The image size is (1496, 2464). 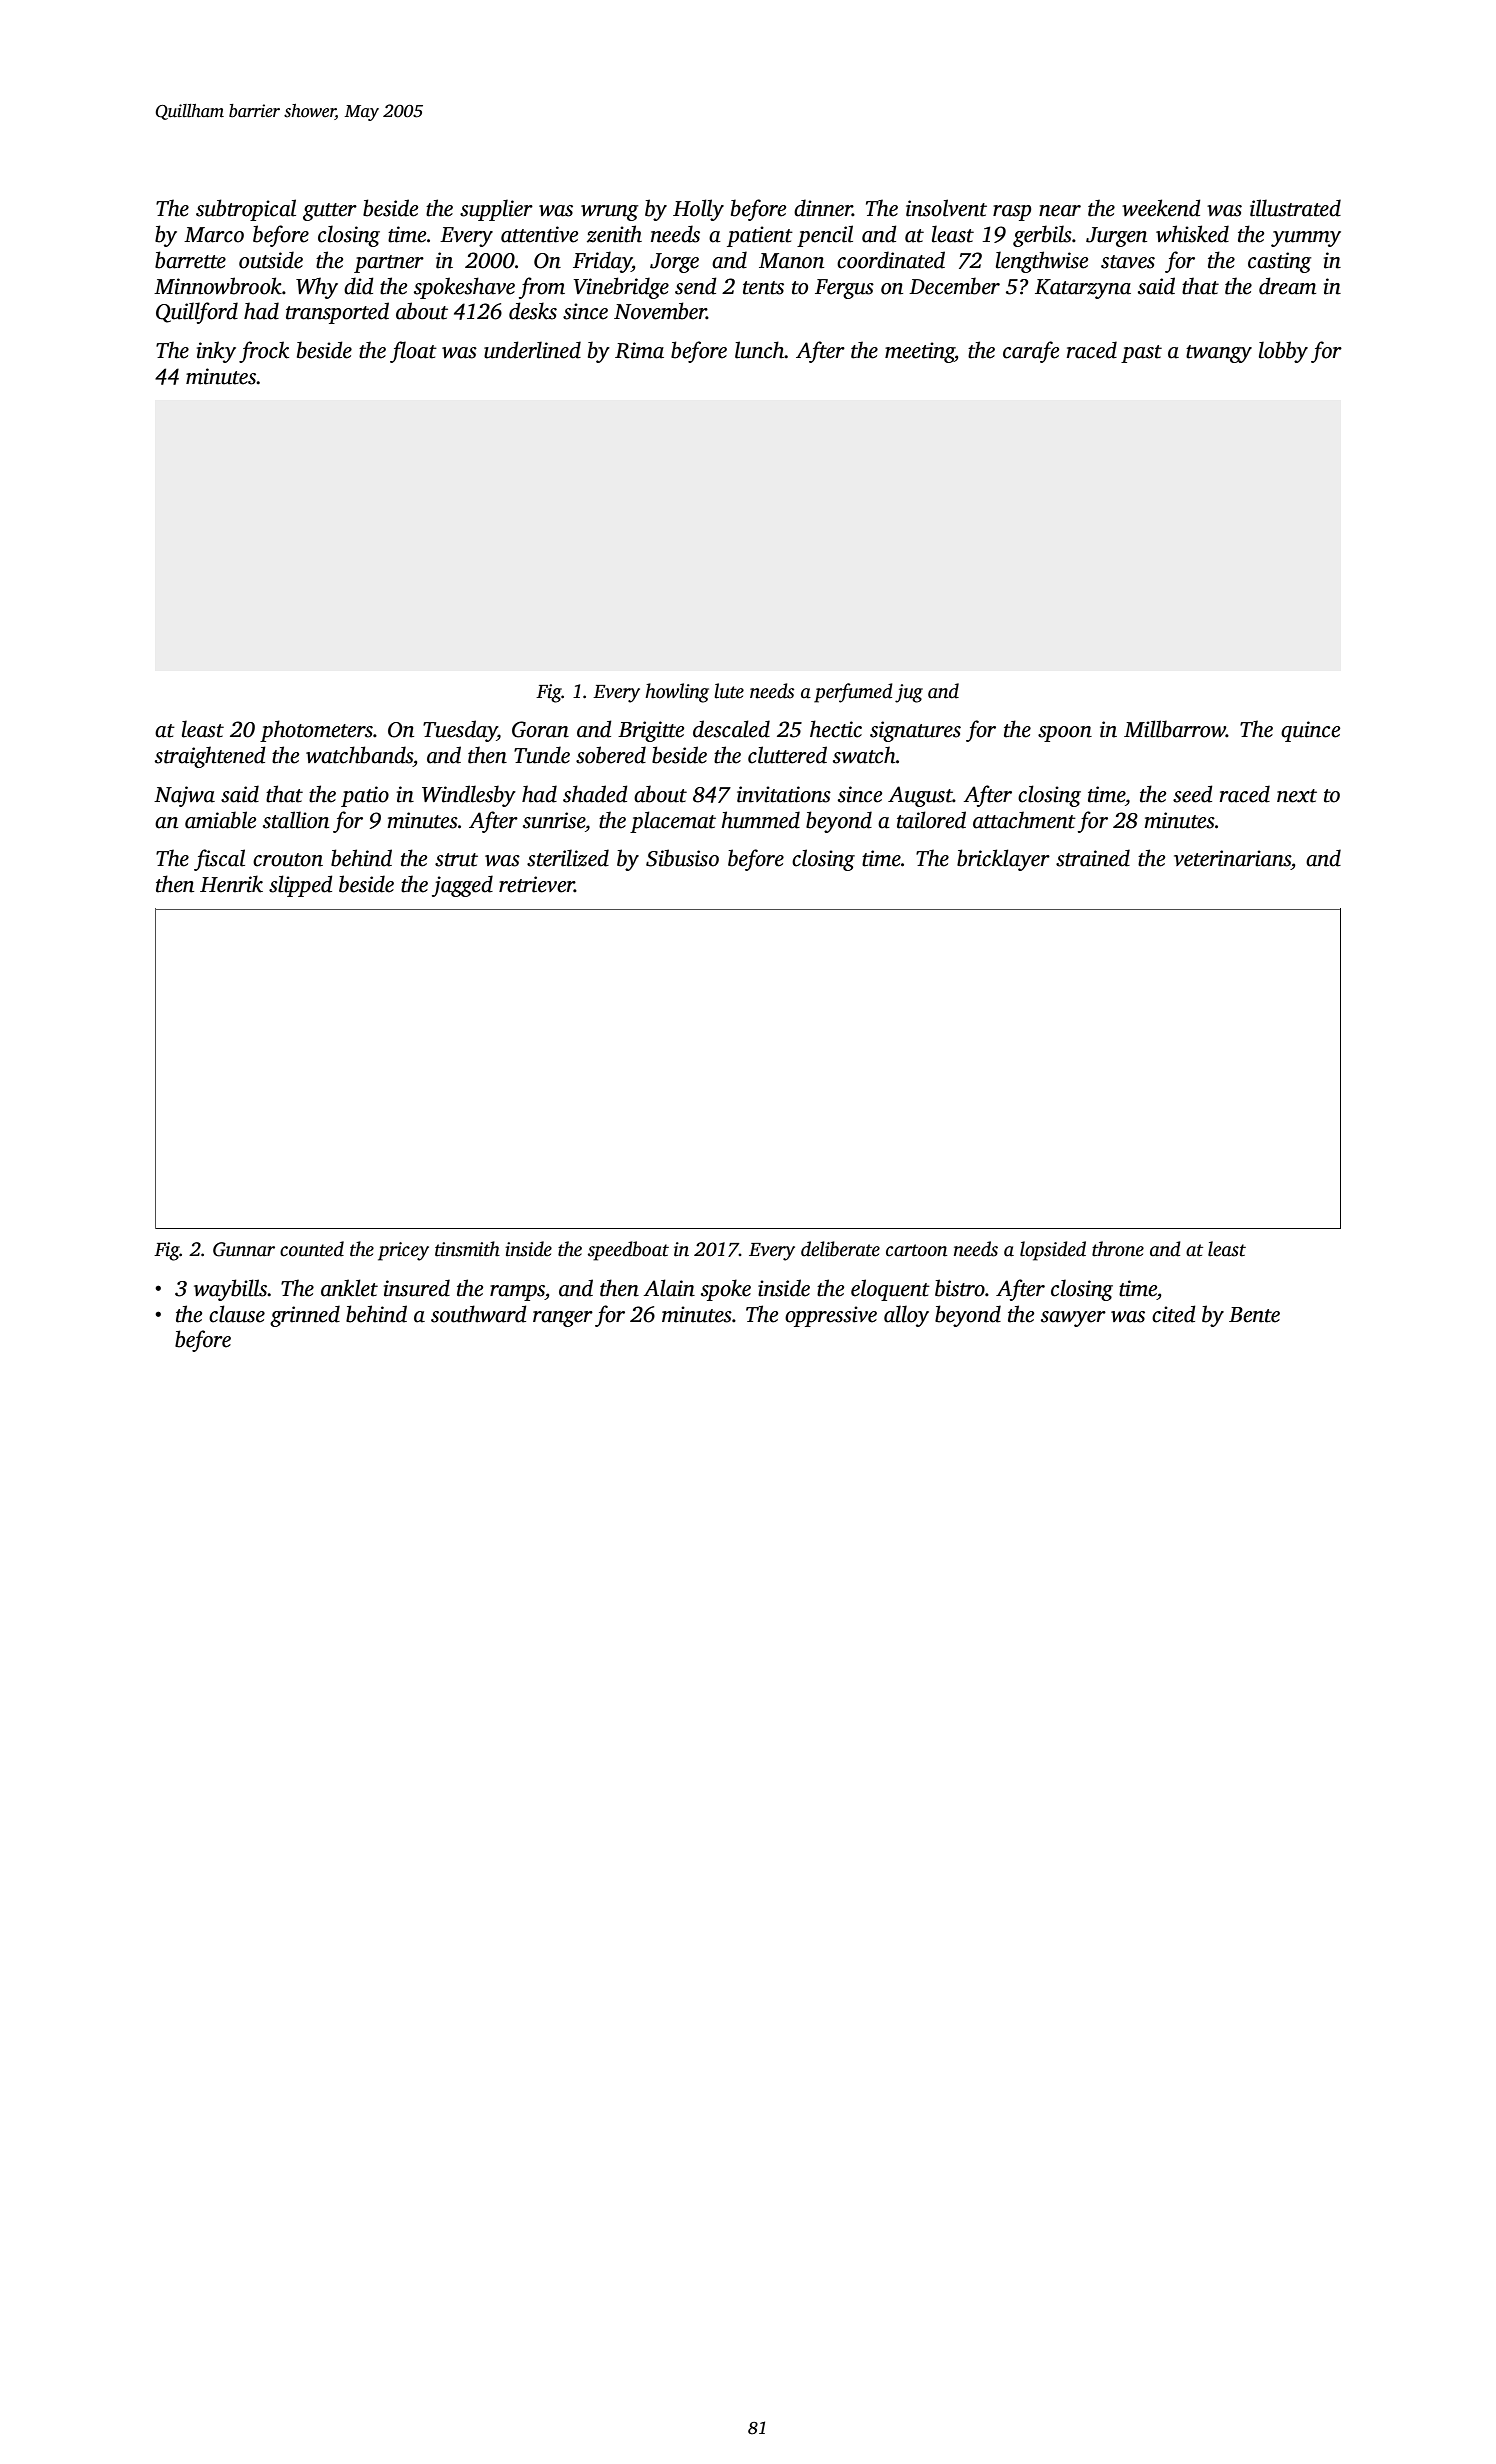 I want to click on photometers, so click(x=316, y=731).
